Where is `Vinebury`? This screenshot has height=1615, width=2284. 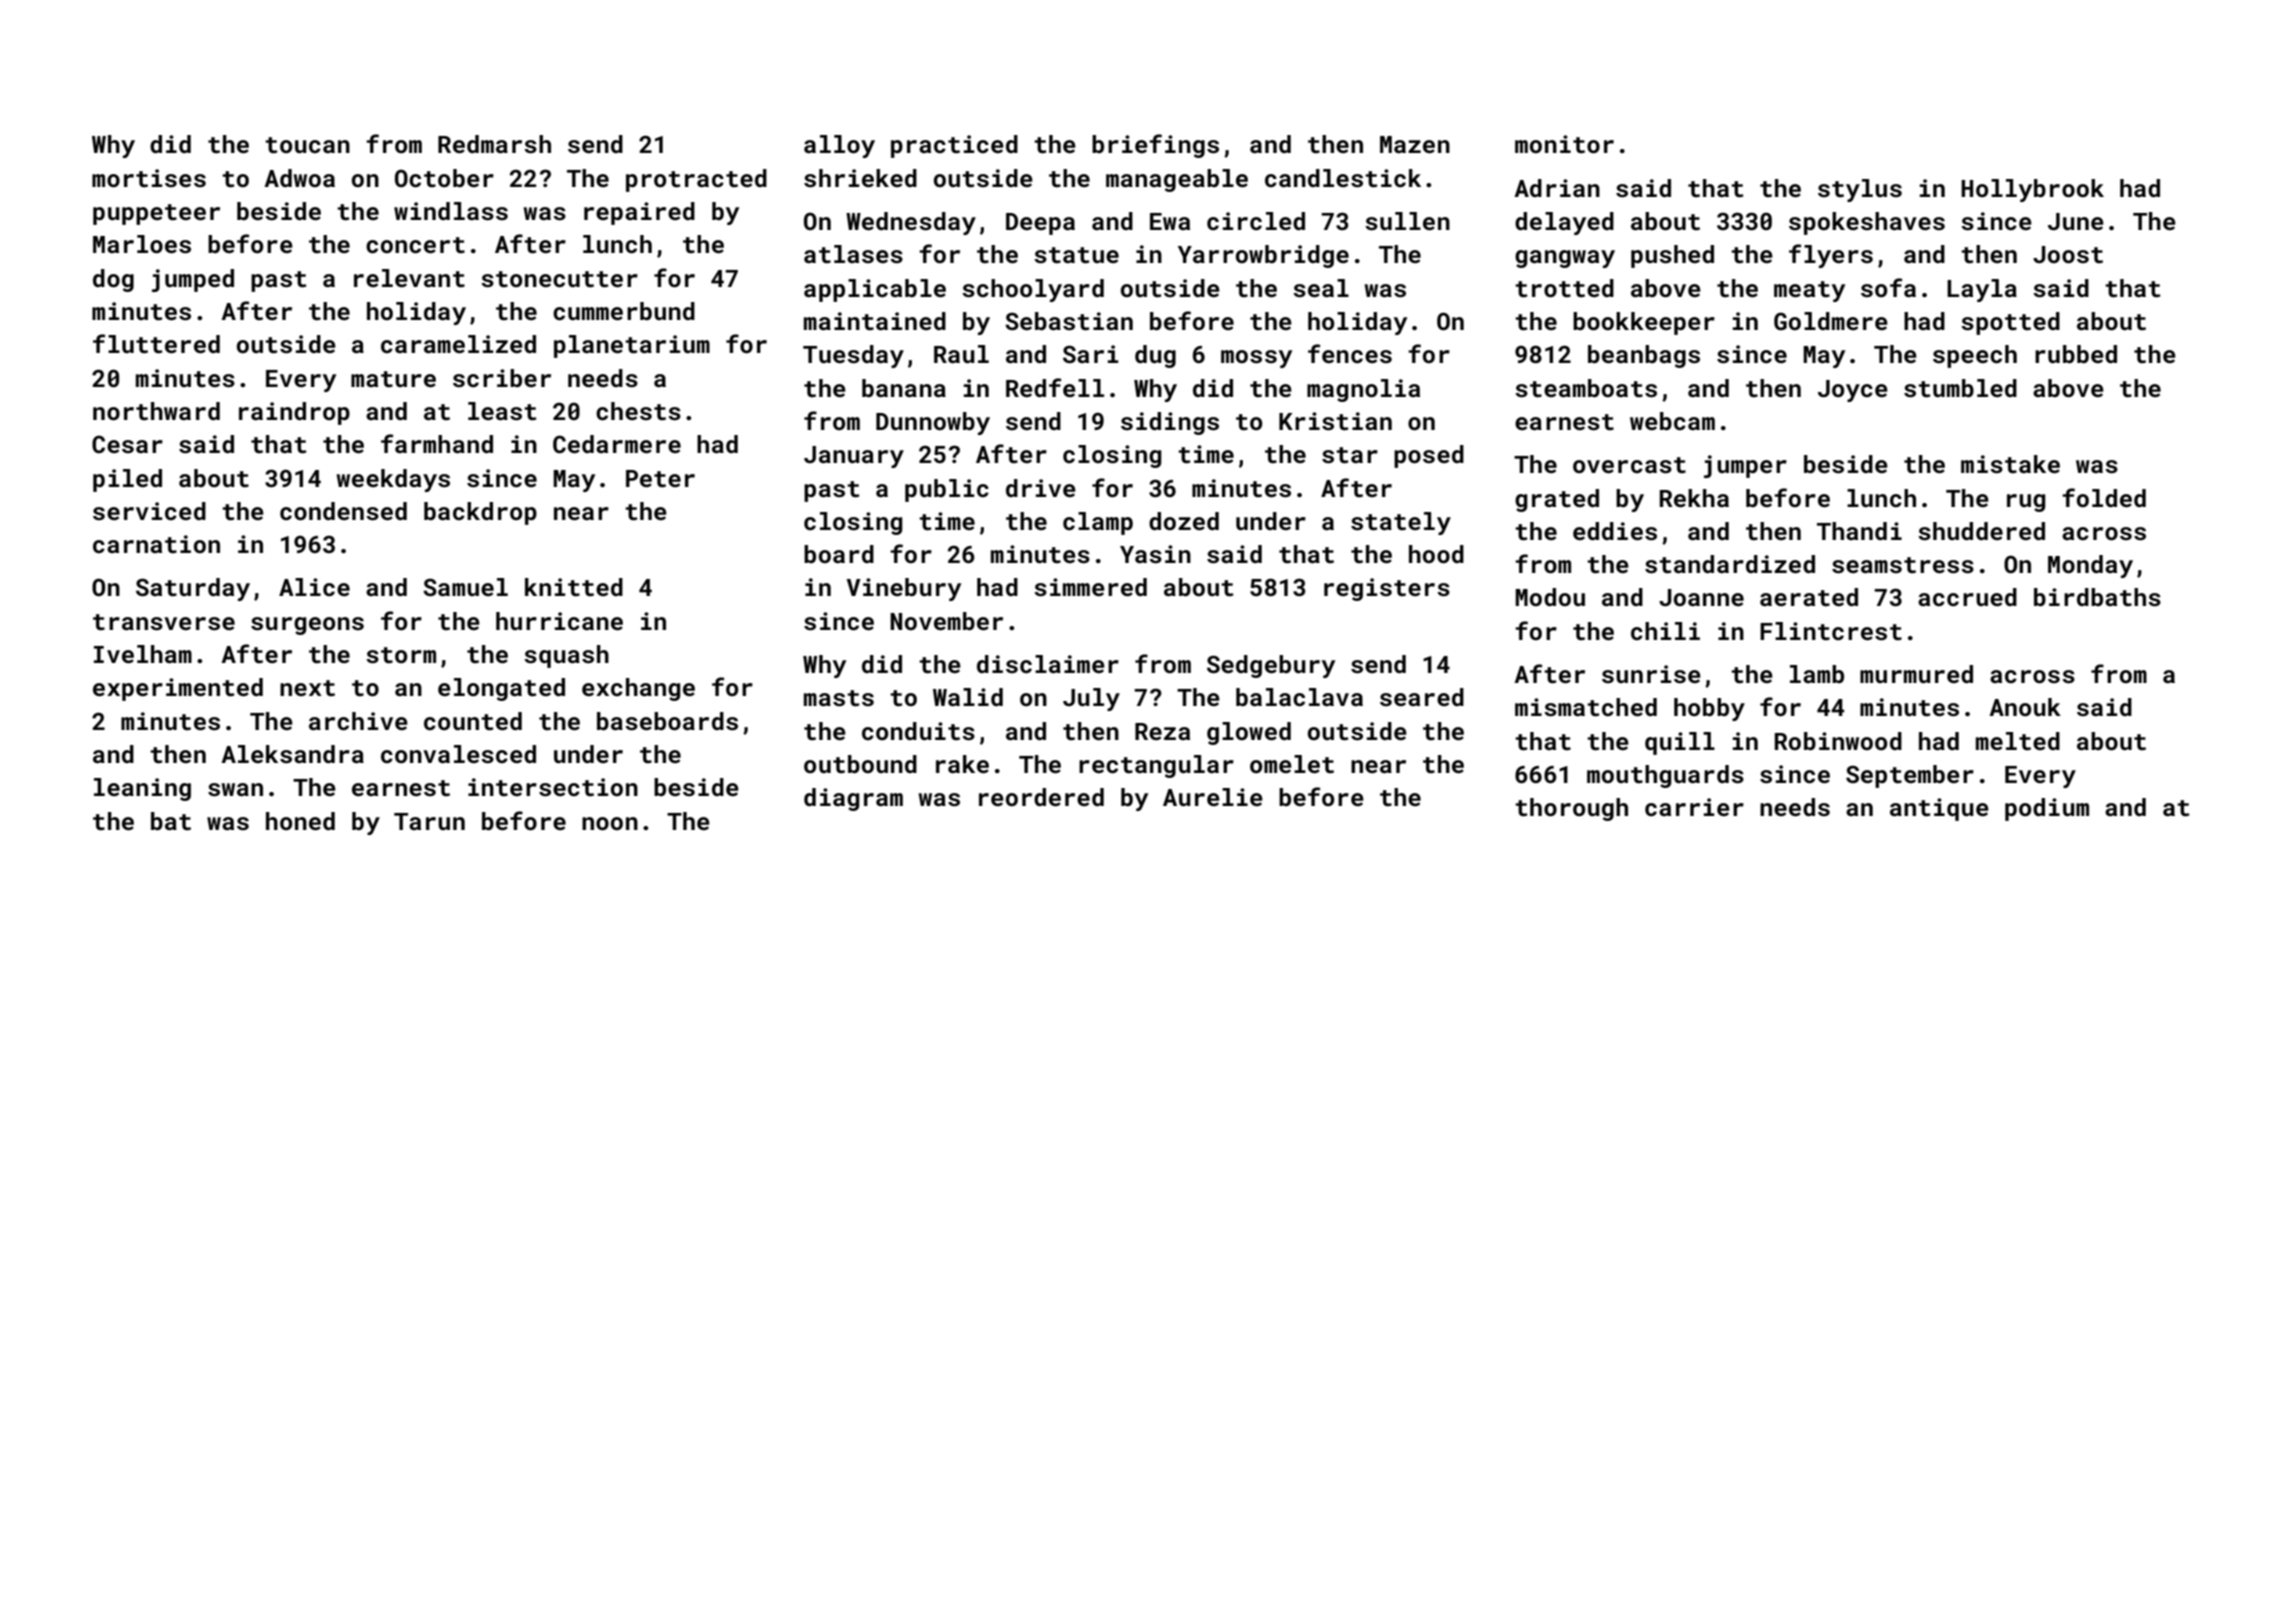 Vinebury is located at coordinates (904, 589).
